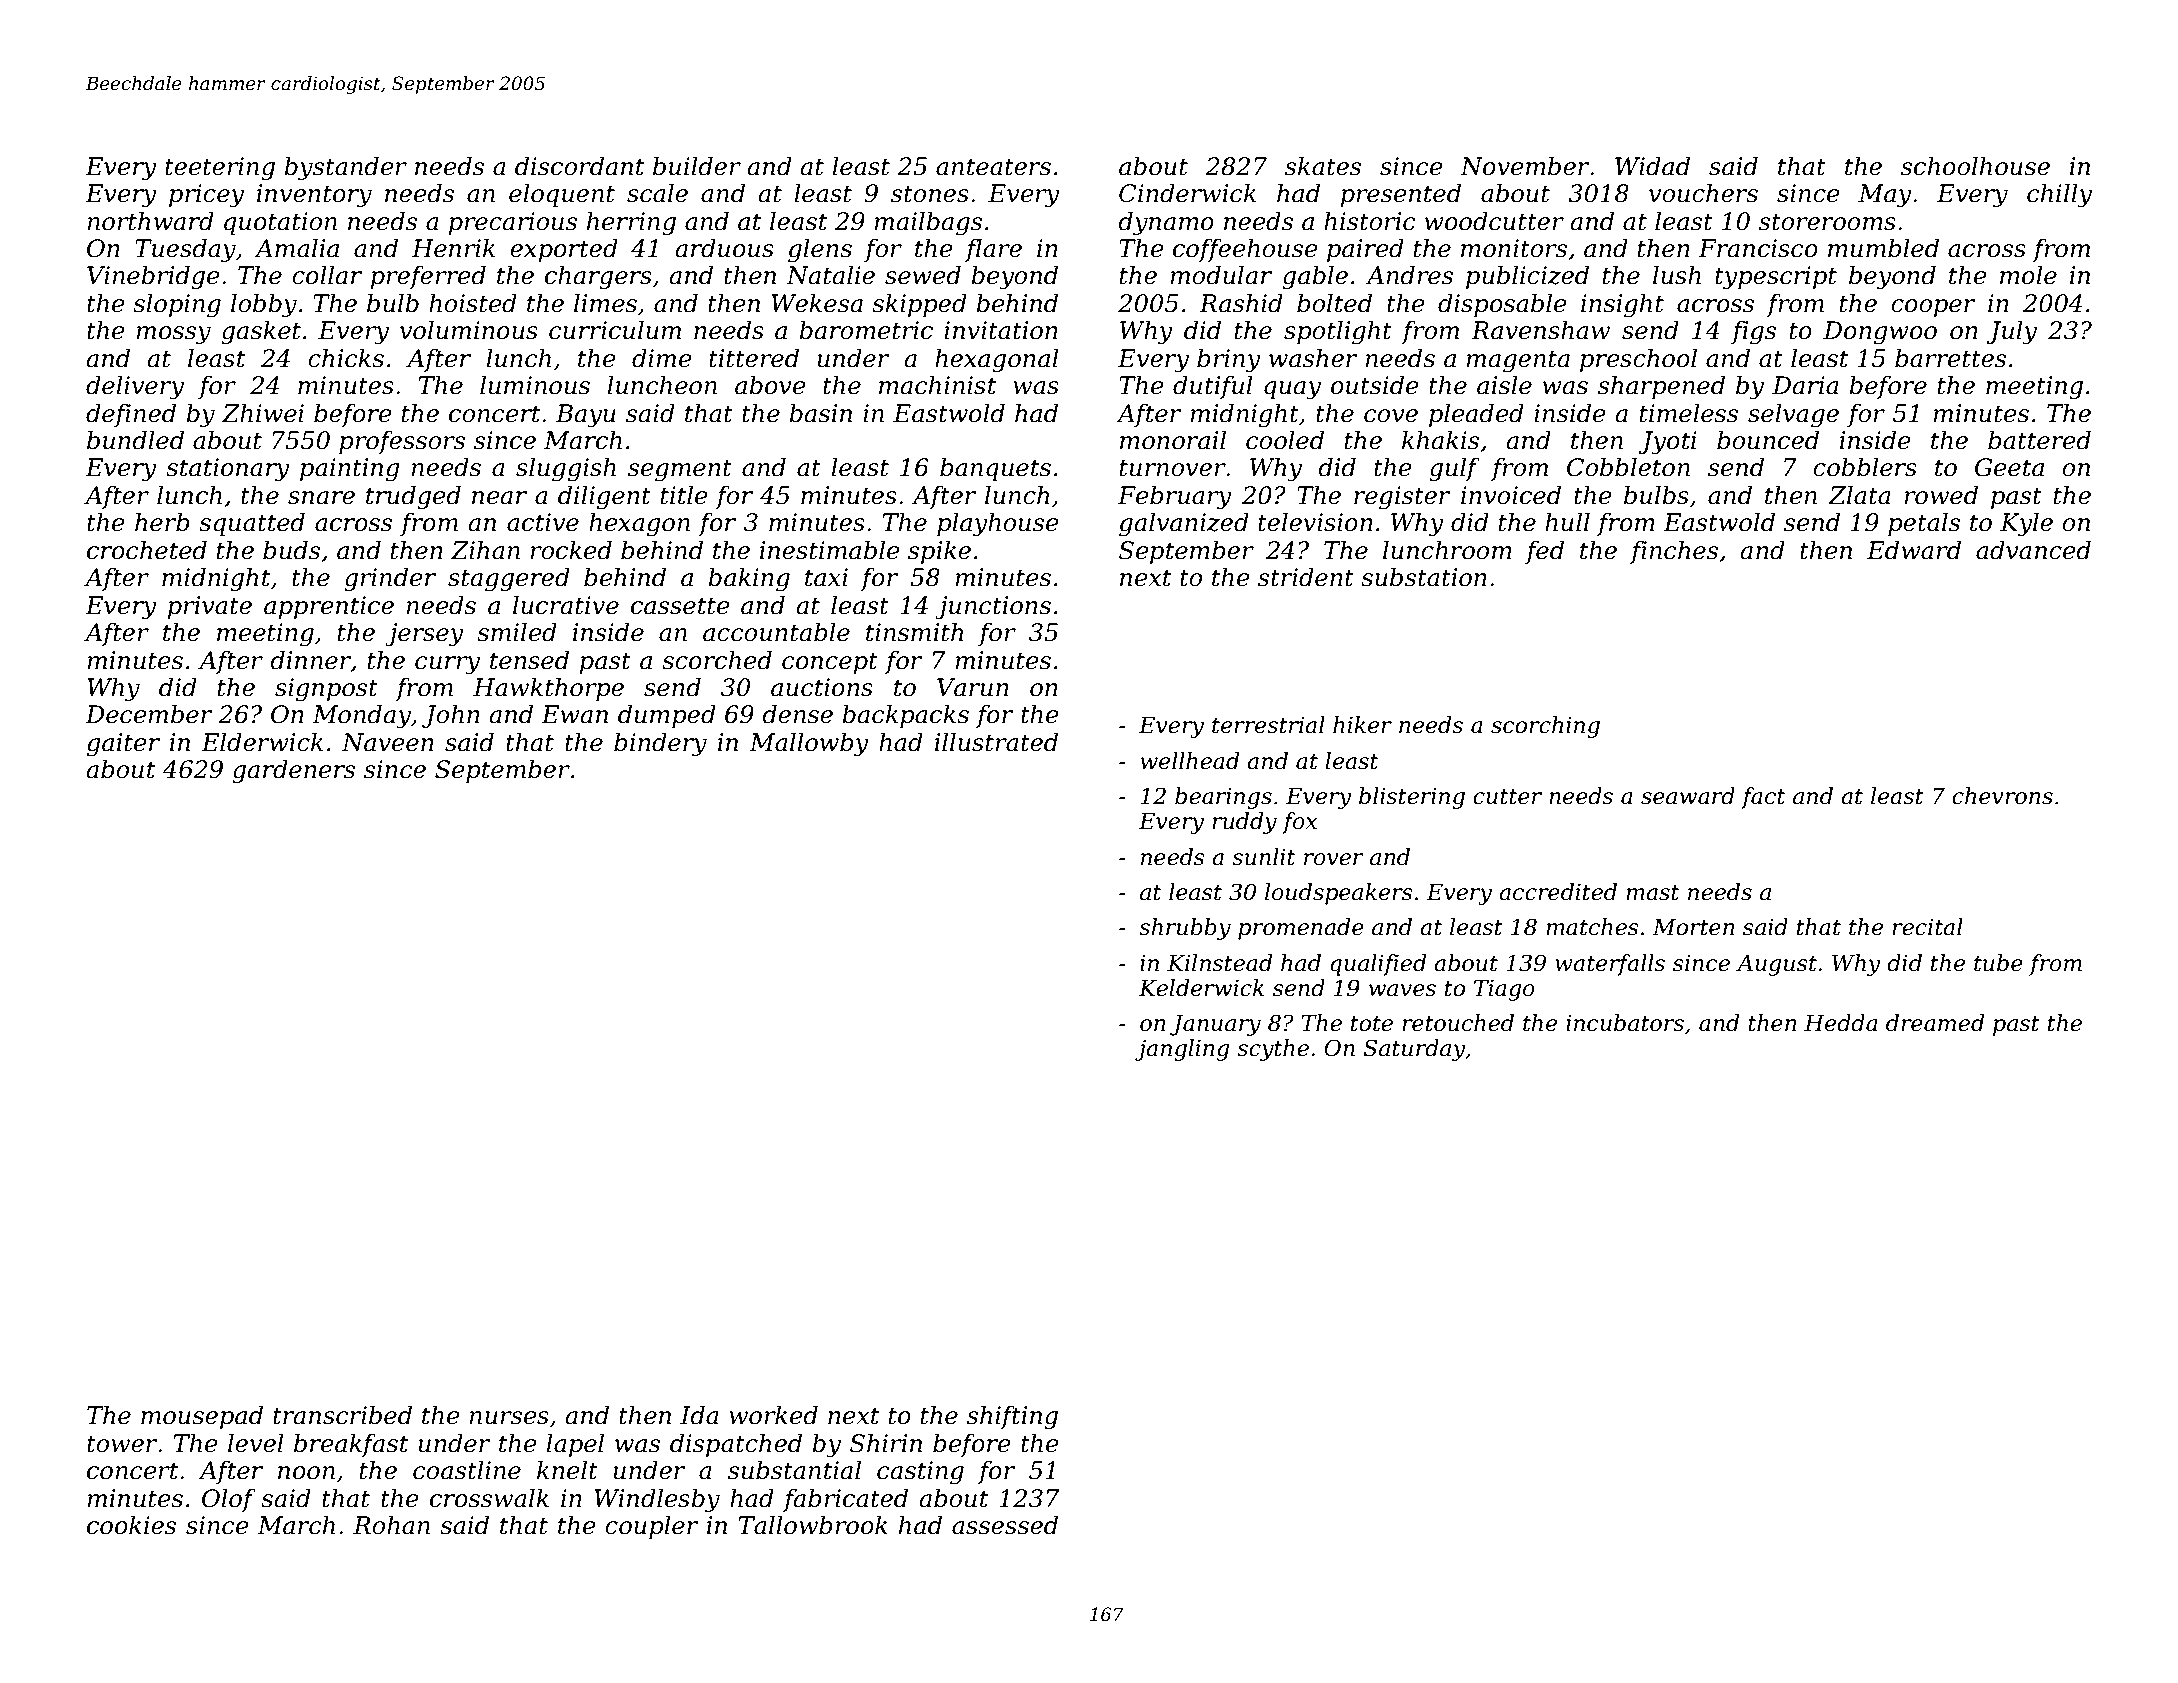 The height and width of the screenshot is (1683, 2178). What do you see at coordinates (2002, 796) in the screenshot?
I see `chevrons` at bounding box center [2002, 796].
